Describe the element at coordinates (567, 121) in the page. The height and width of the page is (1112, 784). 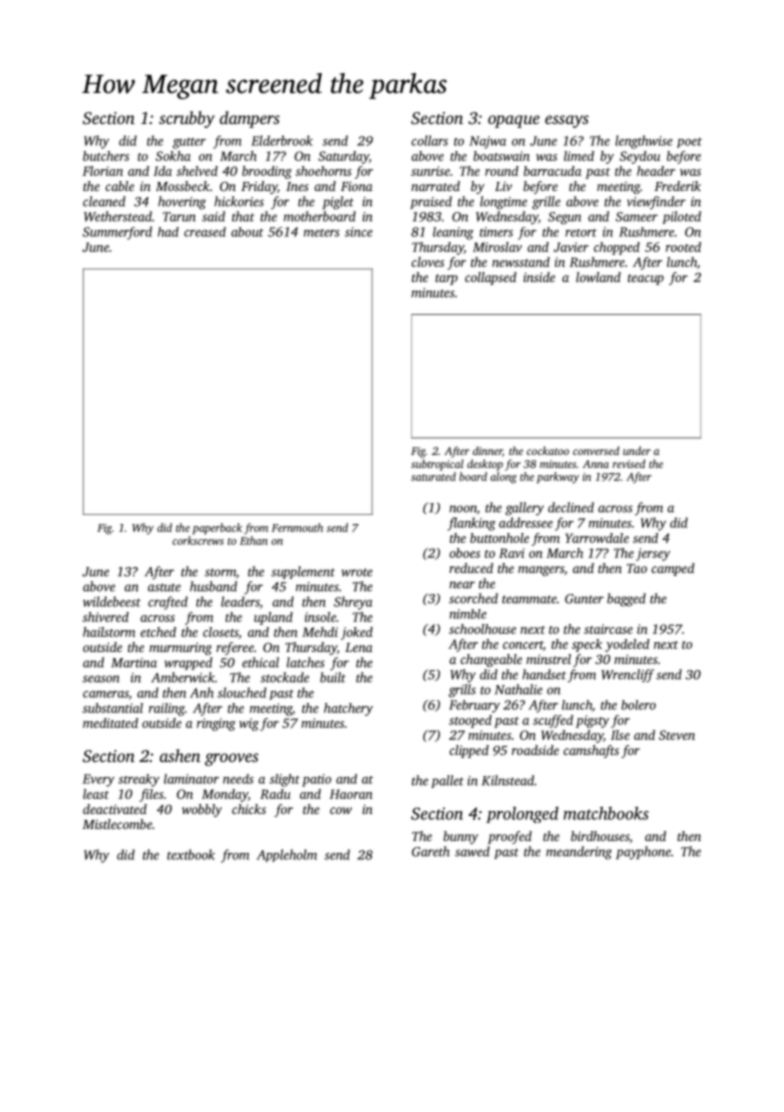
I see `essays` at that location.
